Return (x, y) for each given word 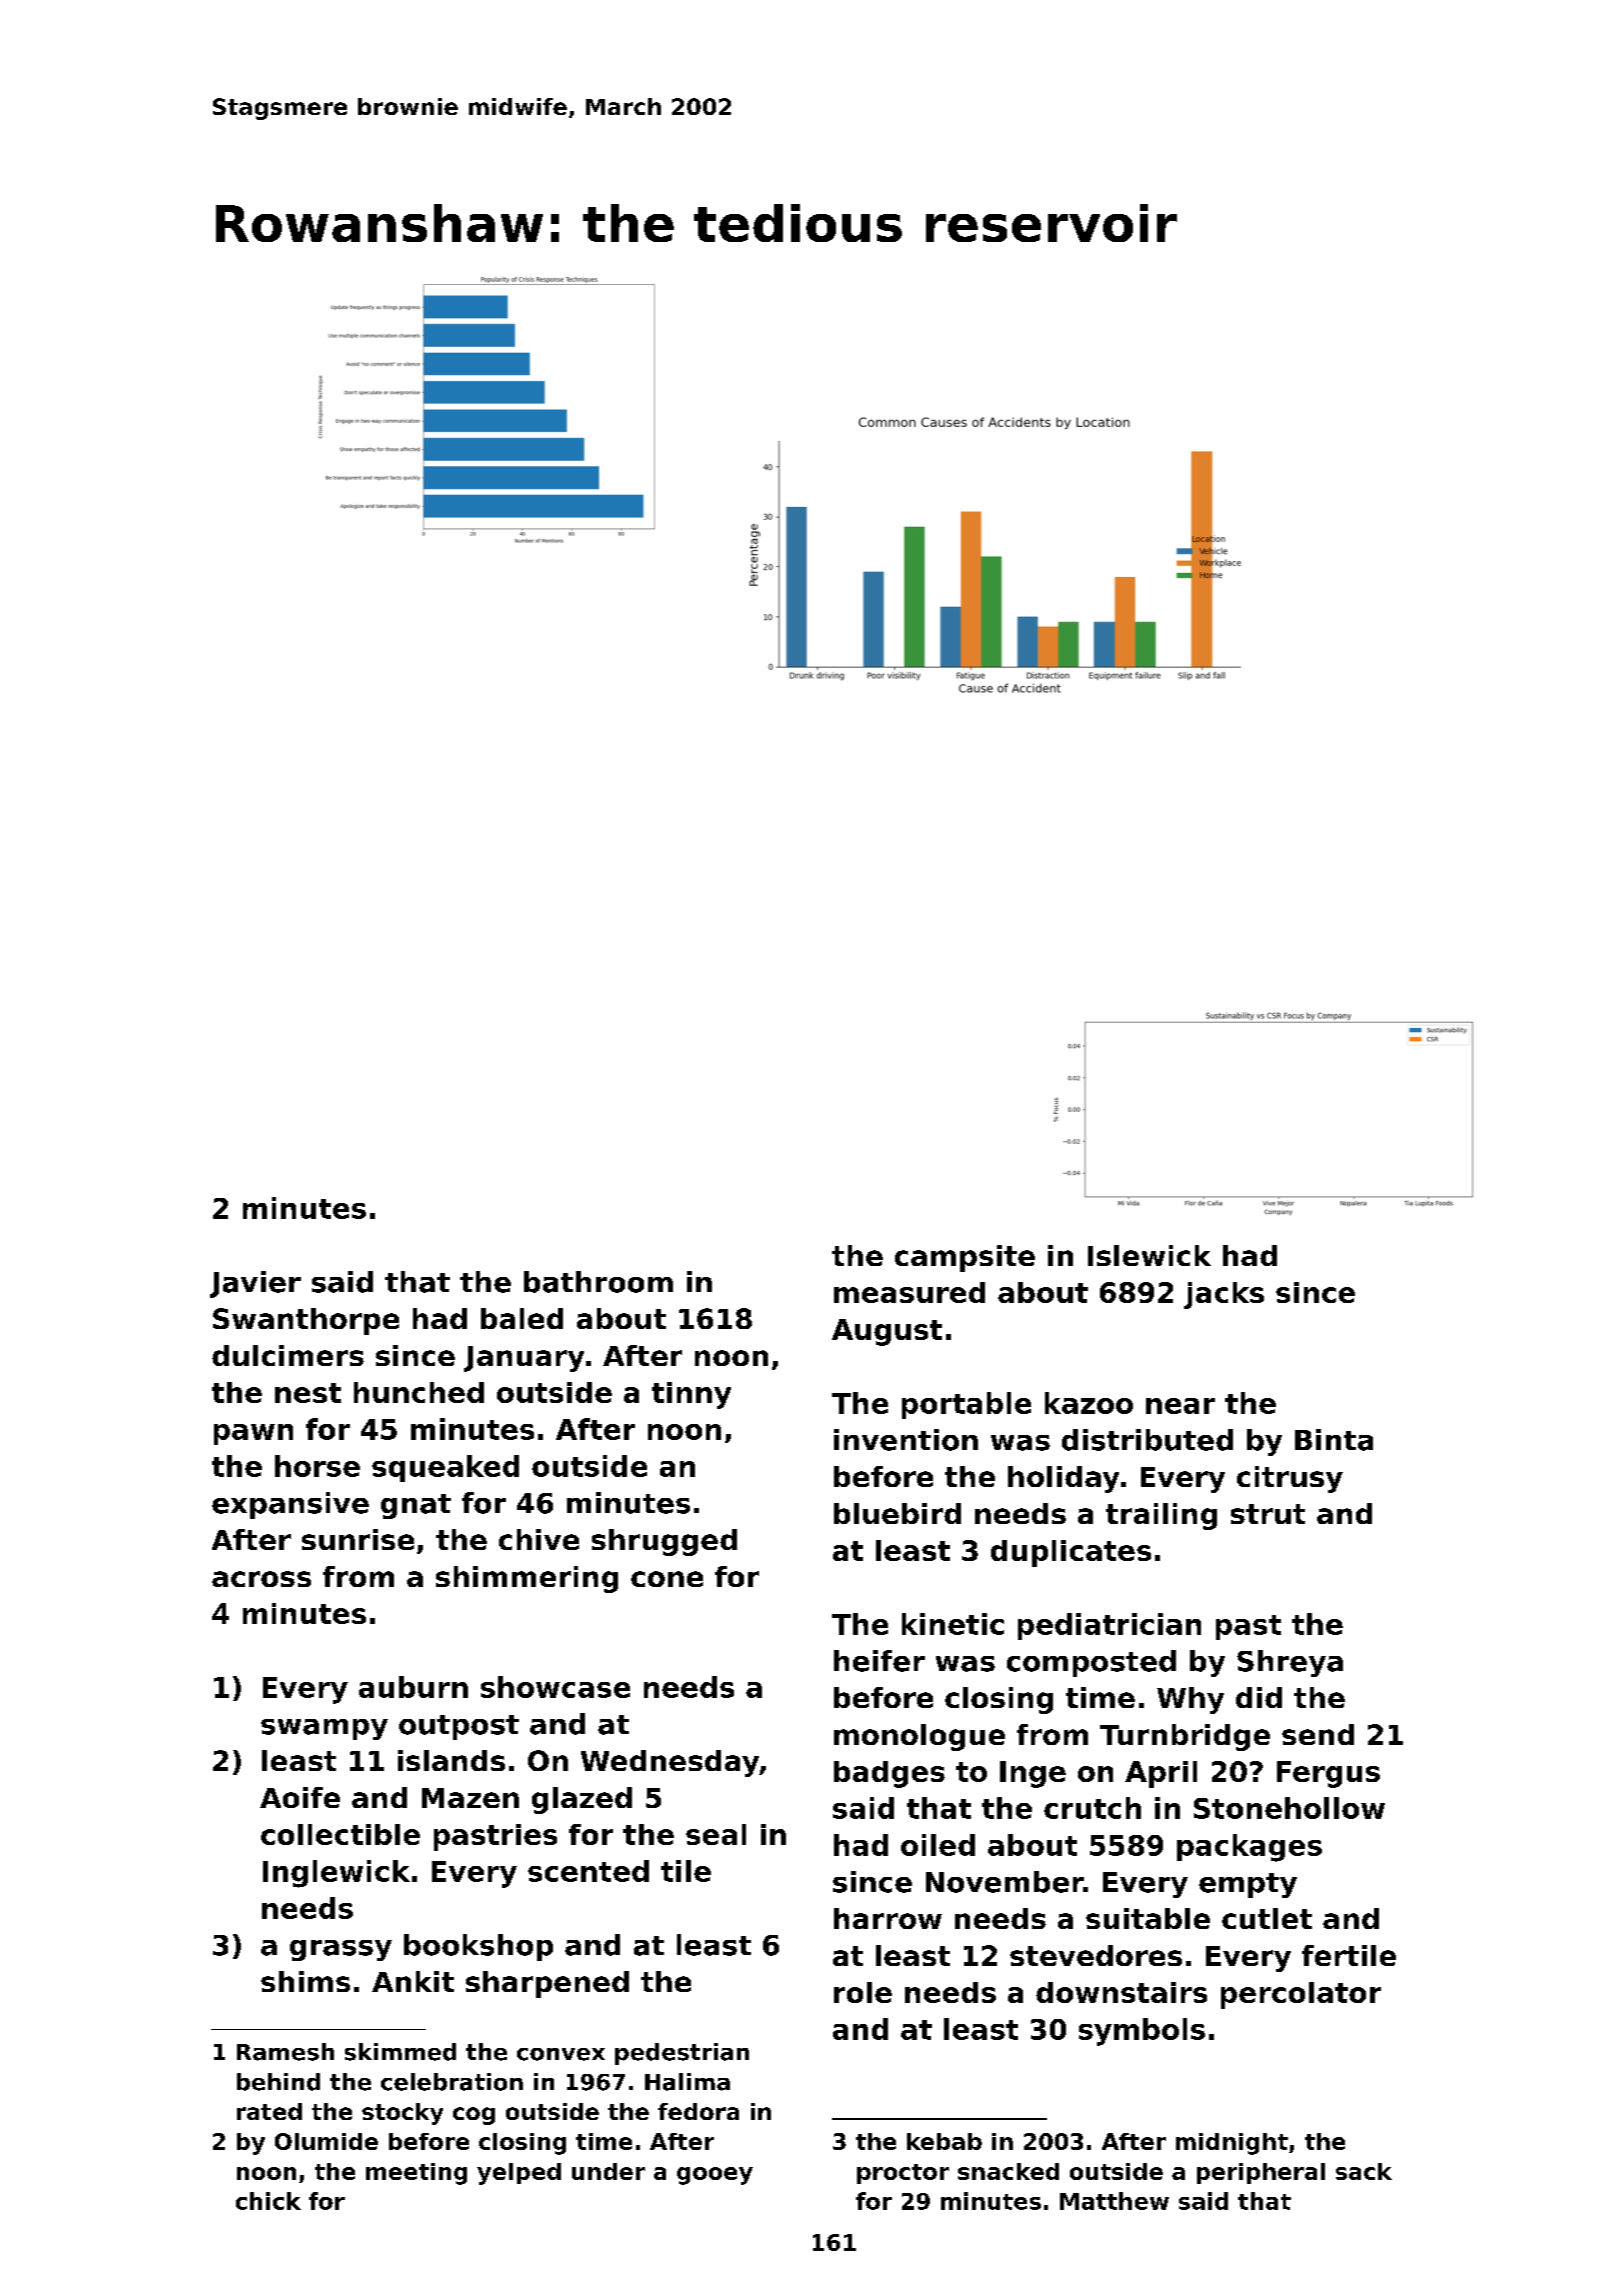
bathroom (598, 1282)
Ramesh (285, 2052)
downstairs (1121, 1992)
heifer (879, 1661)
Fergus (1328, 1774)
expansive (290, 1505)
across (261, 1579)
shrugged (664, 1542)
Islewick (1149, 1255)
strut (1268, 1514)
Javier (255, 1284)
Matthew (1114, 2201)
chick (268, 2201)
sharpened (547, 1984)
